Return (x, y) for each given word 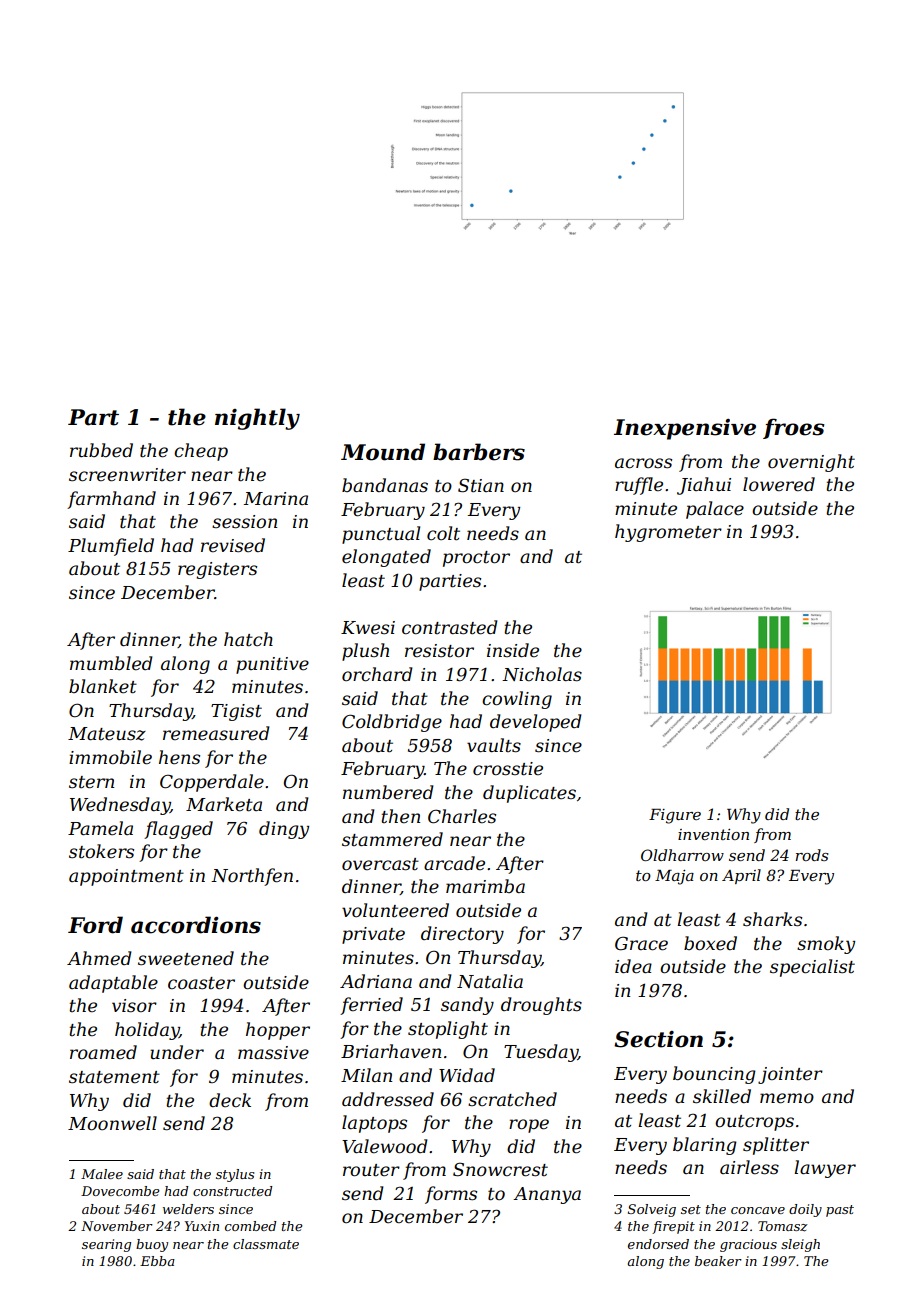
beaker (718, 1261)
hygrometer (668, 533)
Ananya (547, 1195)
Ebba (157, 1261)
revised (233, 545)
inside (513, 650)
